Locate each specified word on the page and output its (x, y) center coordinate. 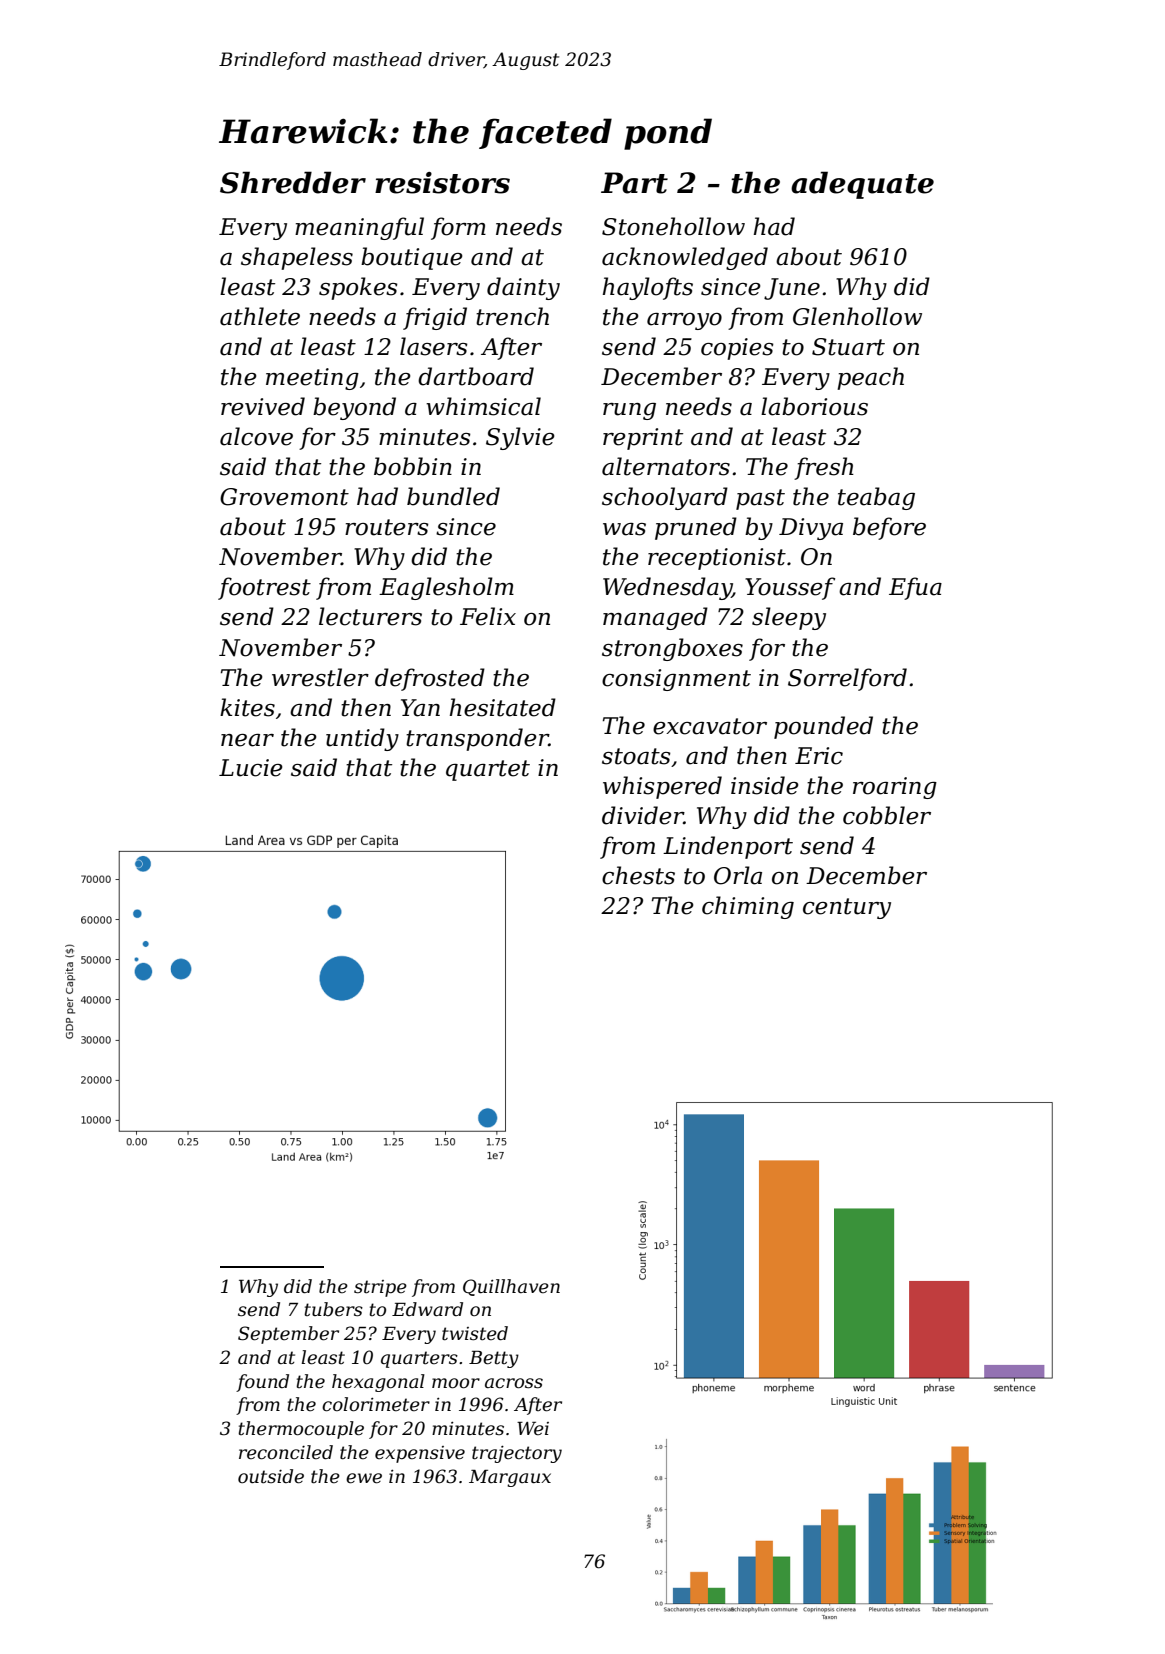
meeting (312, 379)
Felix (488, 616)
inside (765, 785)
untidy (362, 739)
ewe (364, 1478)
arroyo (684, 321)
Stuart (848, 347)
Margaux (510, 1478)
